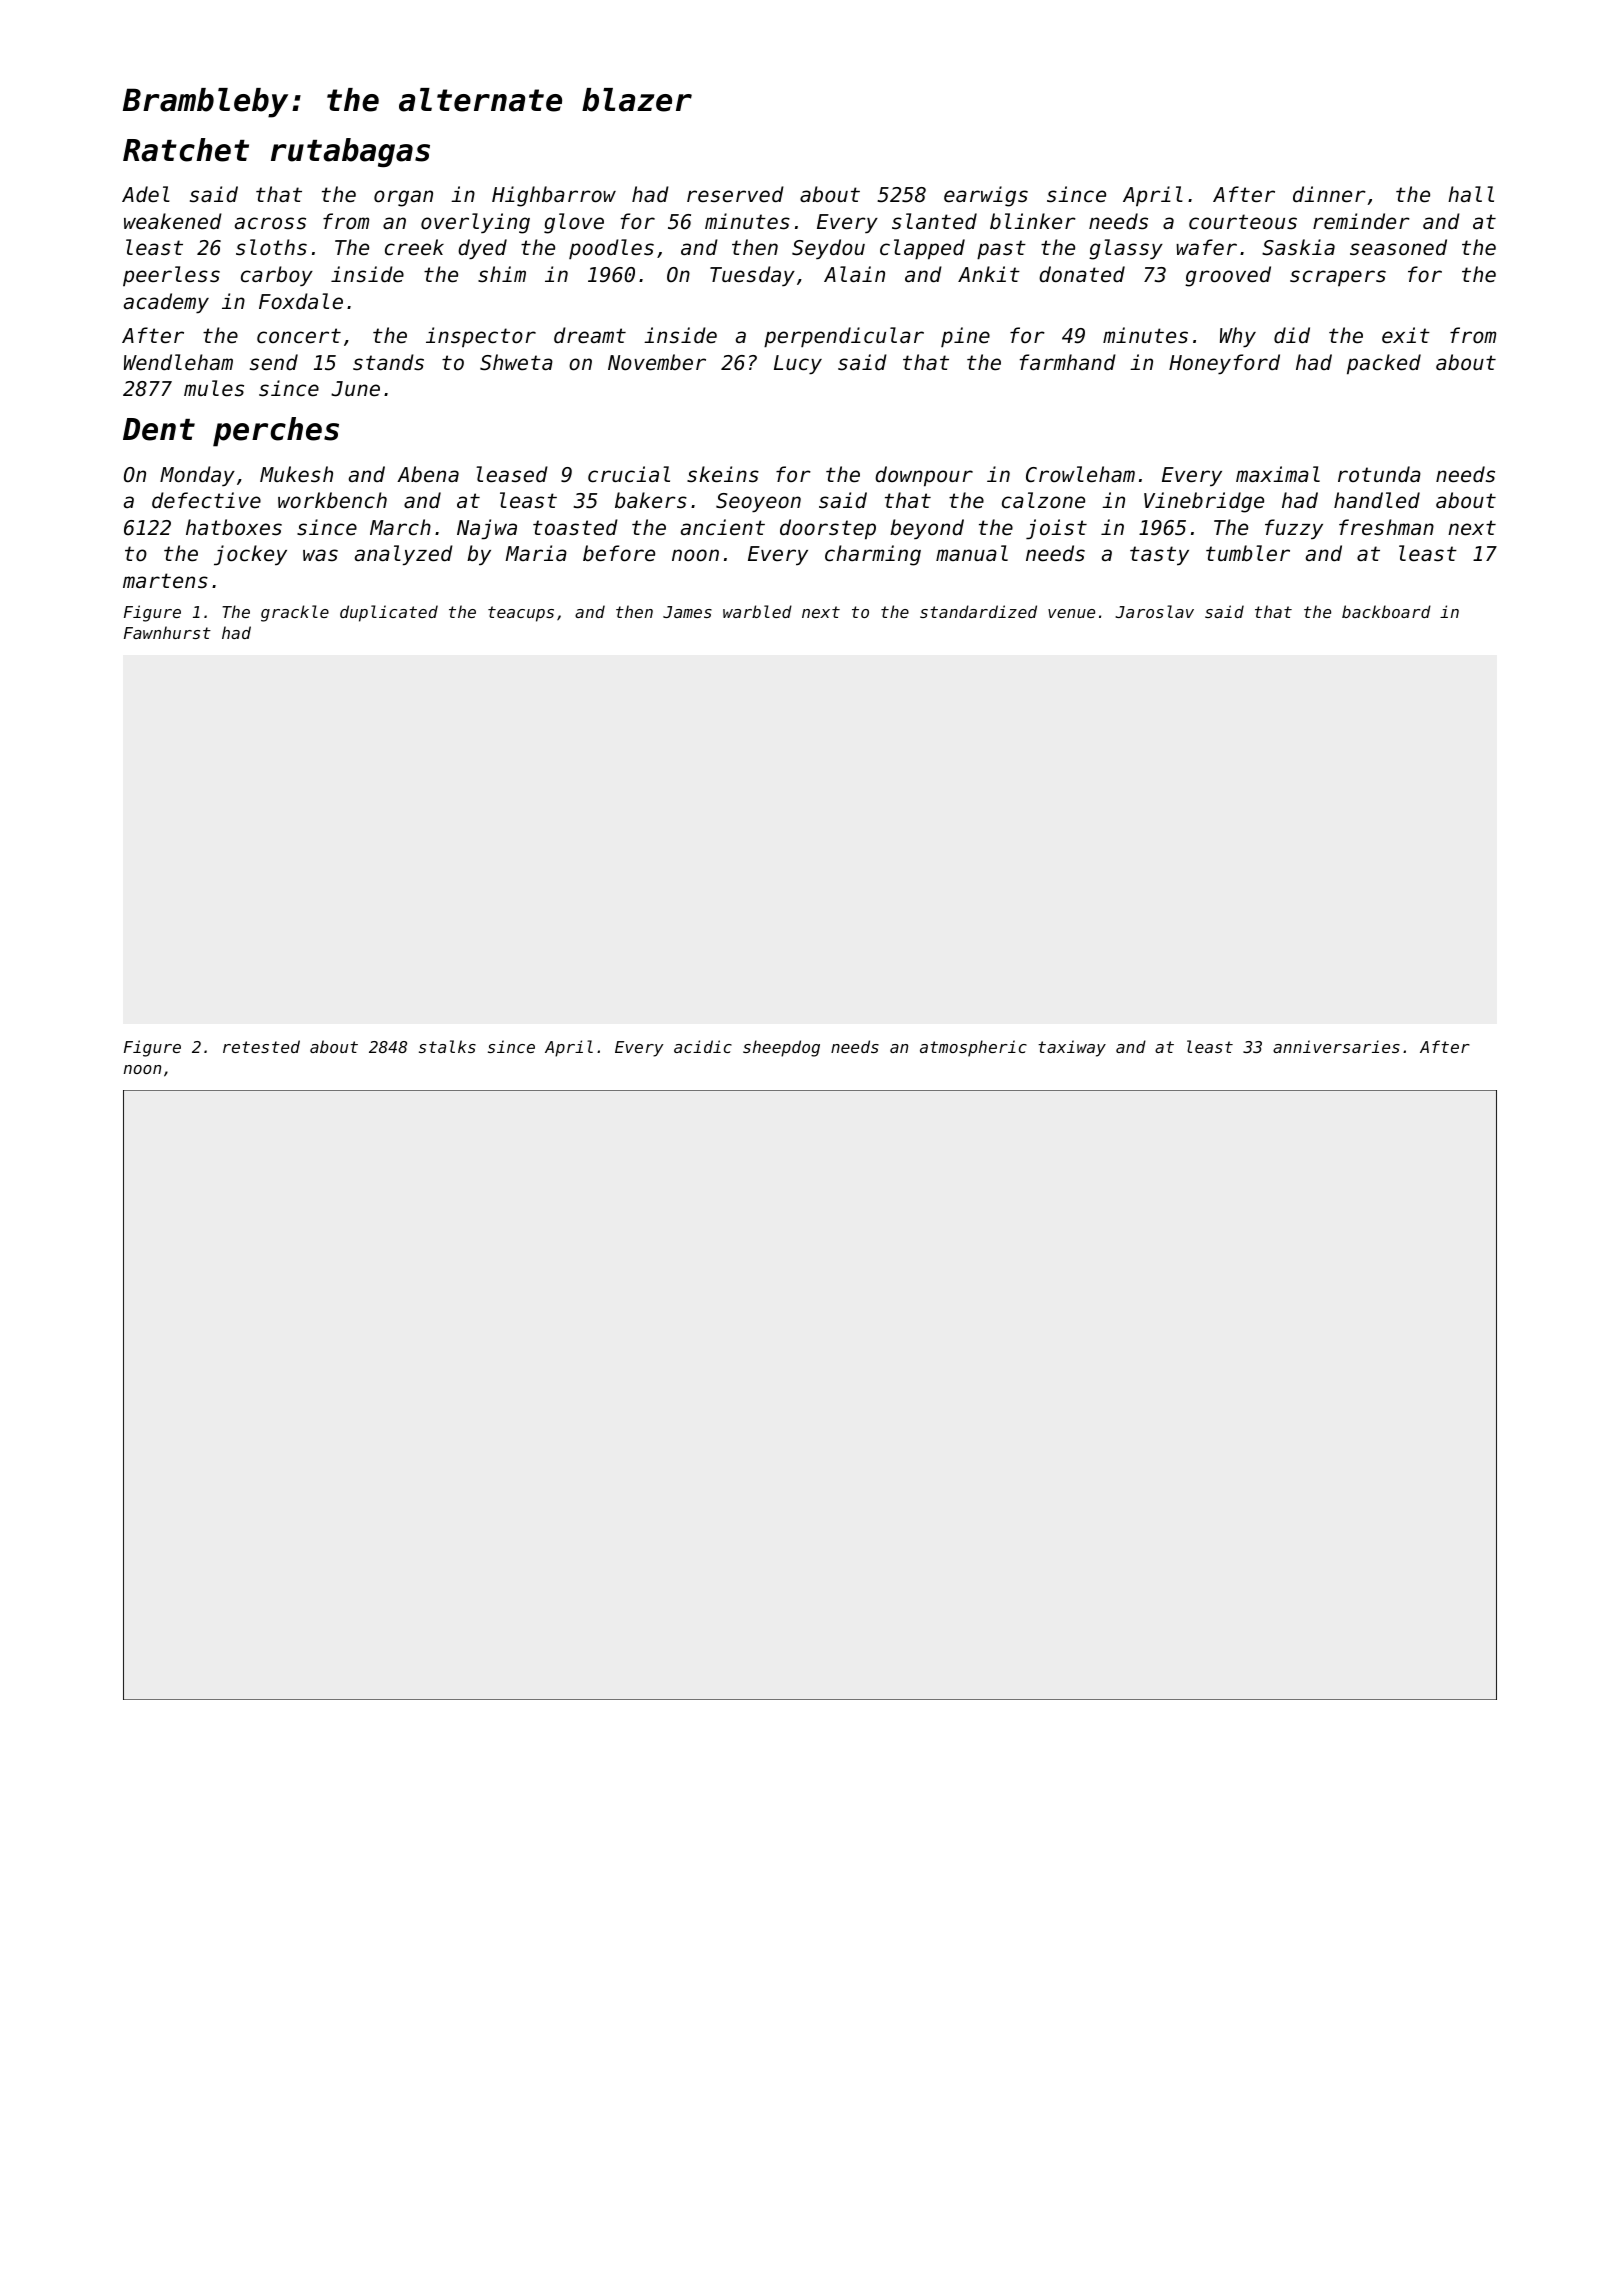 This screenshot has width=1620, height=2292. Describe the element at coordinates (350, 152) in the screenshot. I see `rutabagas` at that location.
